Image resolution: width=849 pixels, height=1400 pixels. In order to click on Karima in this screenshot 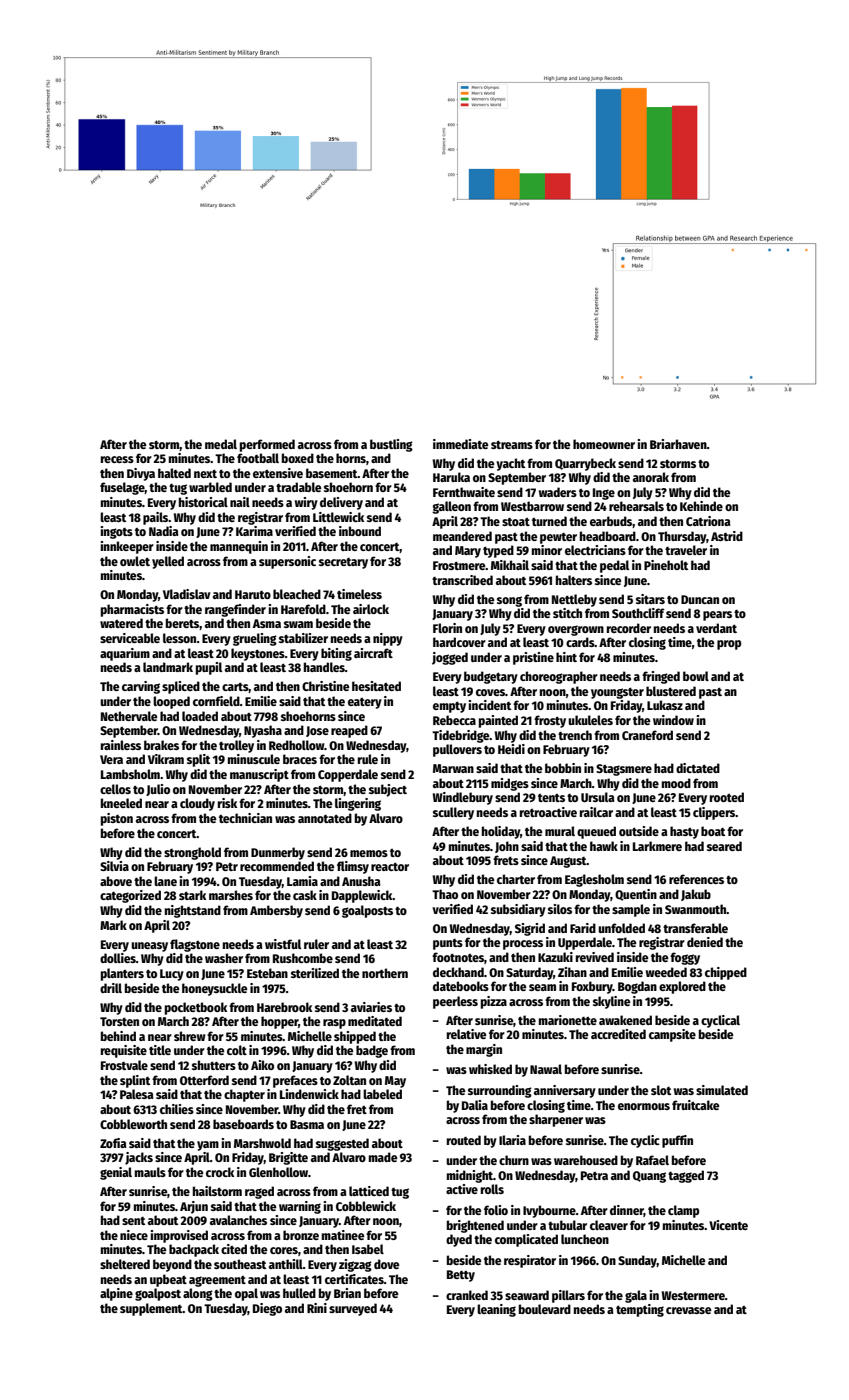, I will do `click(254, 531)`.
